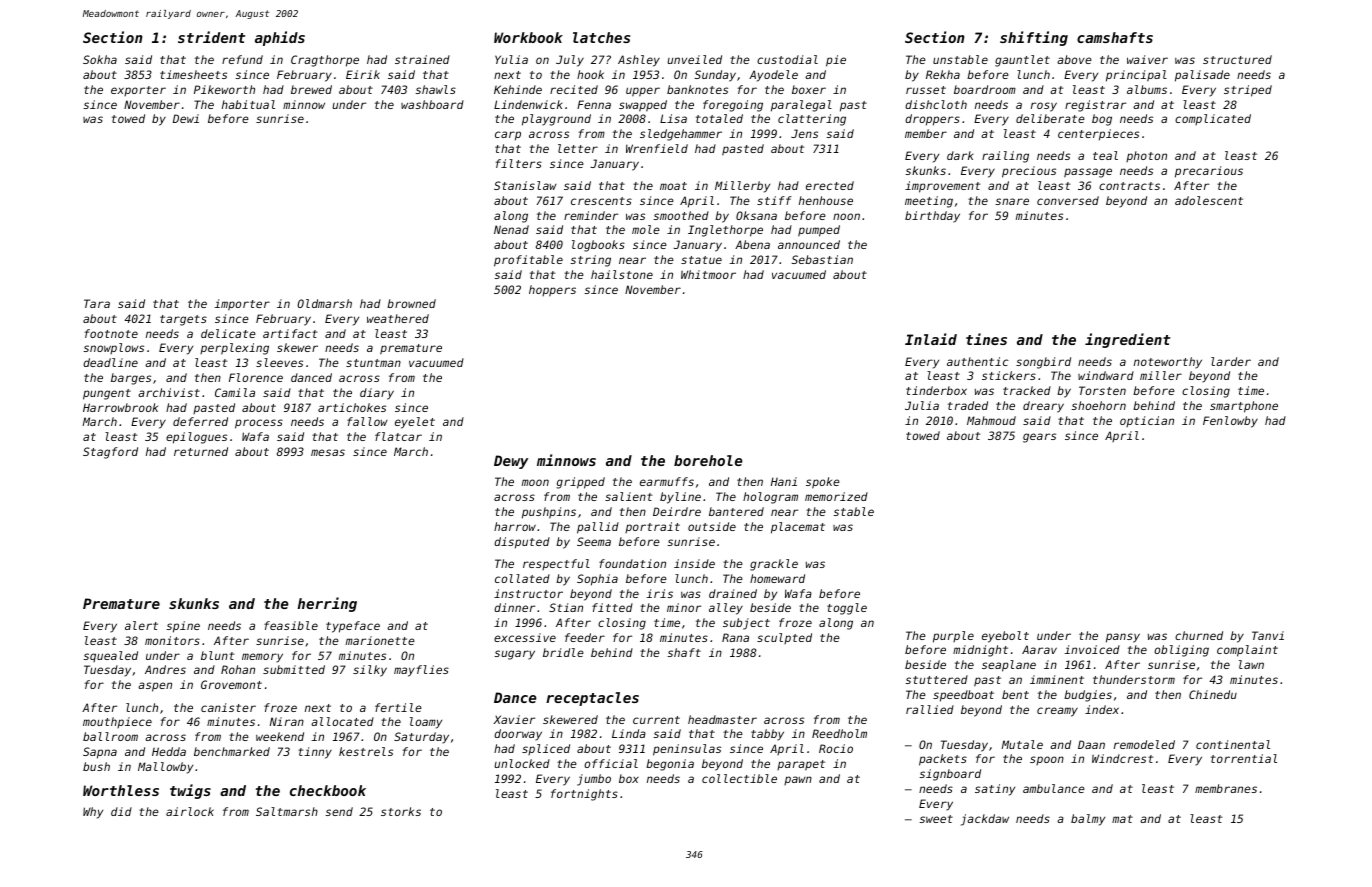 Image resolution: width=1372 pixels, height=887 pixels. I want to click on blunt, so click(217, 655).
